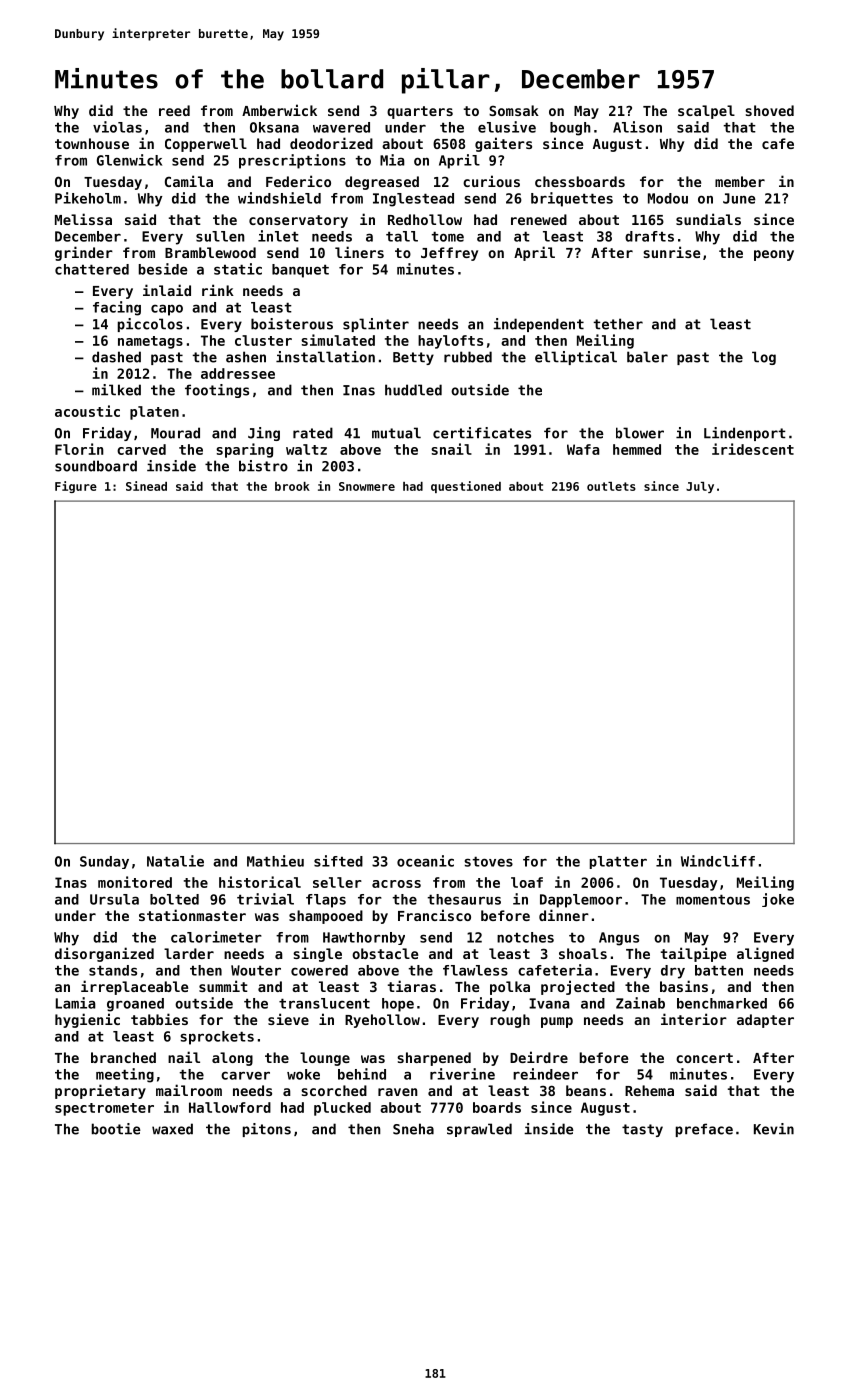  What do you see at coordinates (116, 1129) in the screenshot?
I see `bootie` at bounding box center [116, 1129].
